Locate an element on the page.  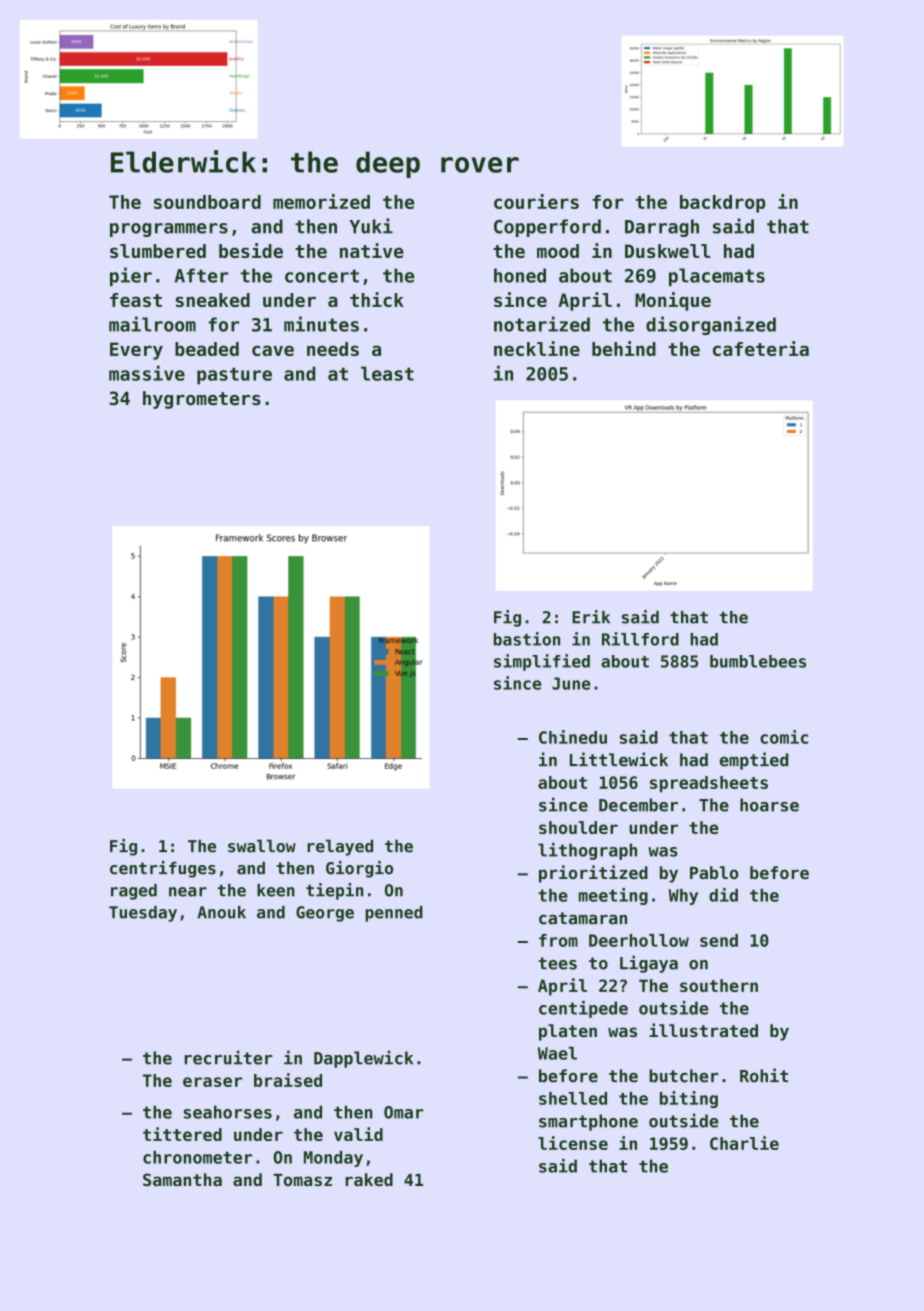
backdrop is located at coordinates (722, 204).
